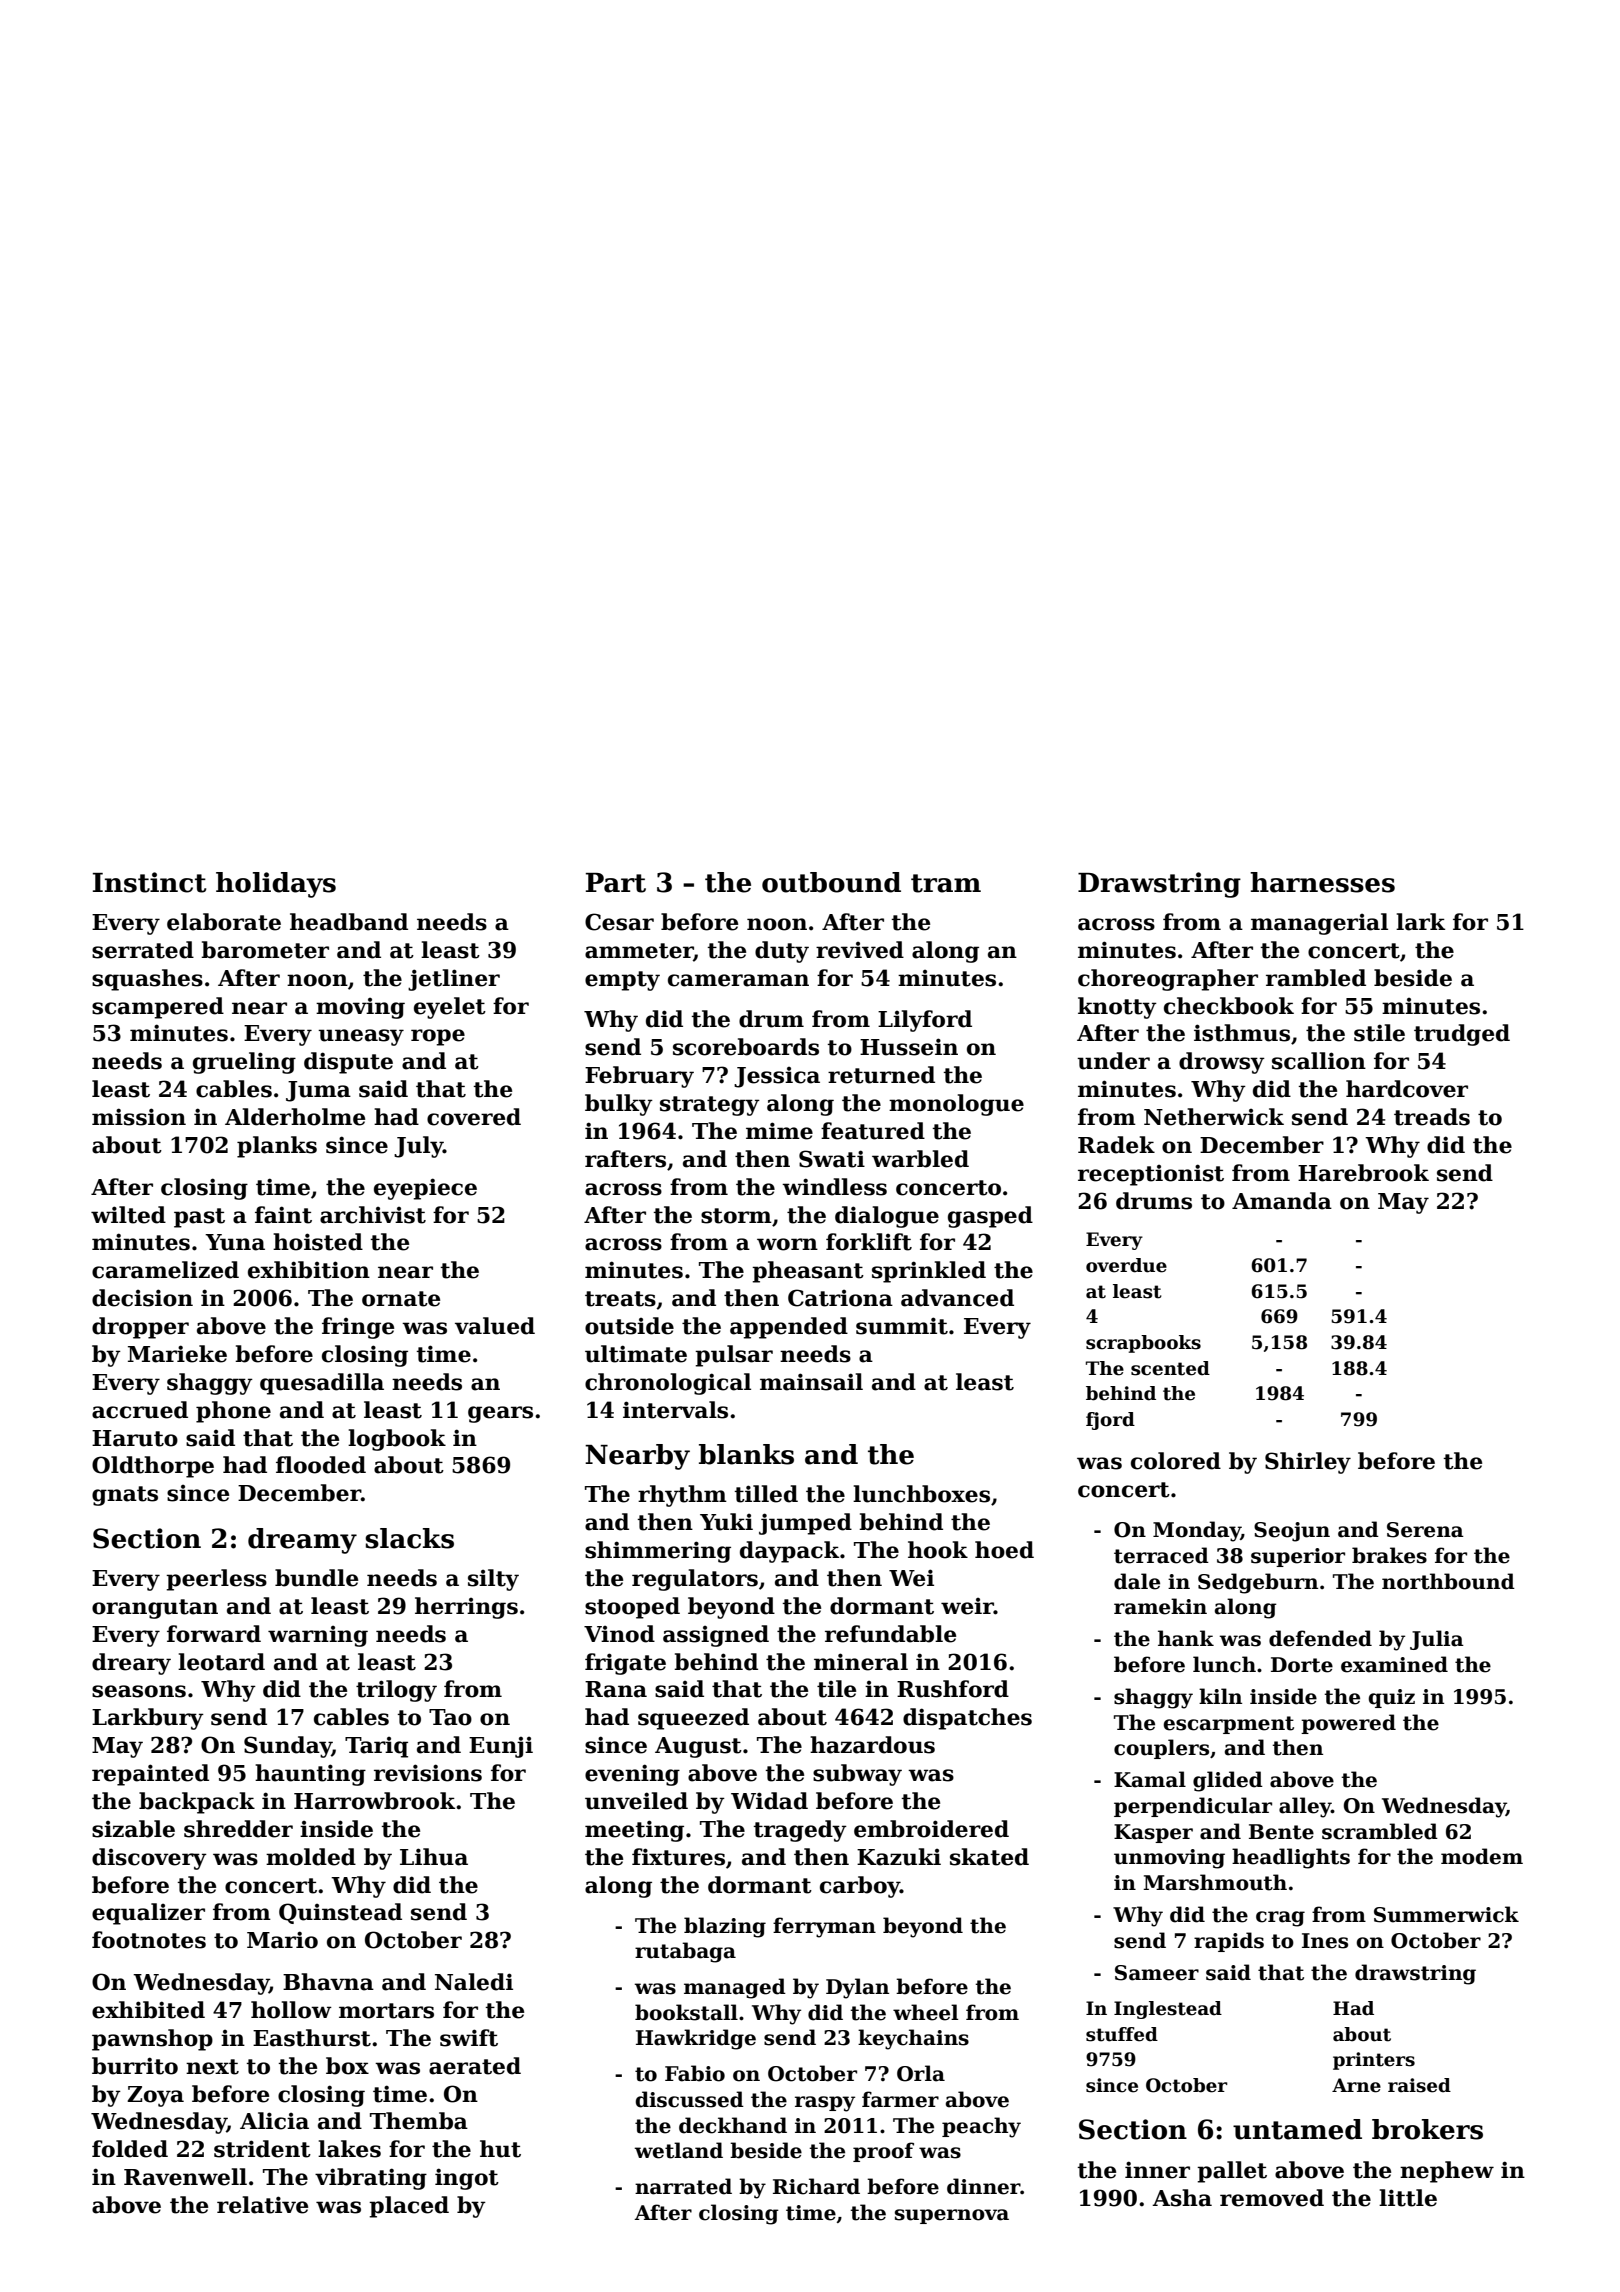  Describe the element at coordinates (1214, 1117) in the image. I see `Netherwick` at that location.
